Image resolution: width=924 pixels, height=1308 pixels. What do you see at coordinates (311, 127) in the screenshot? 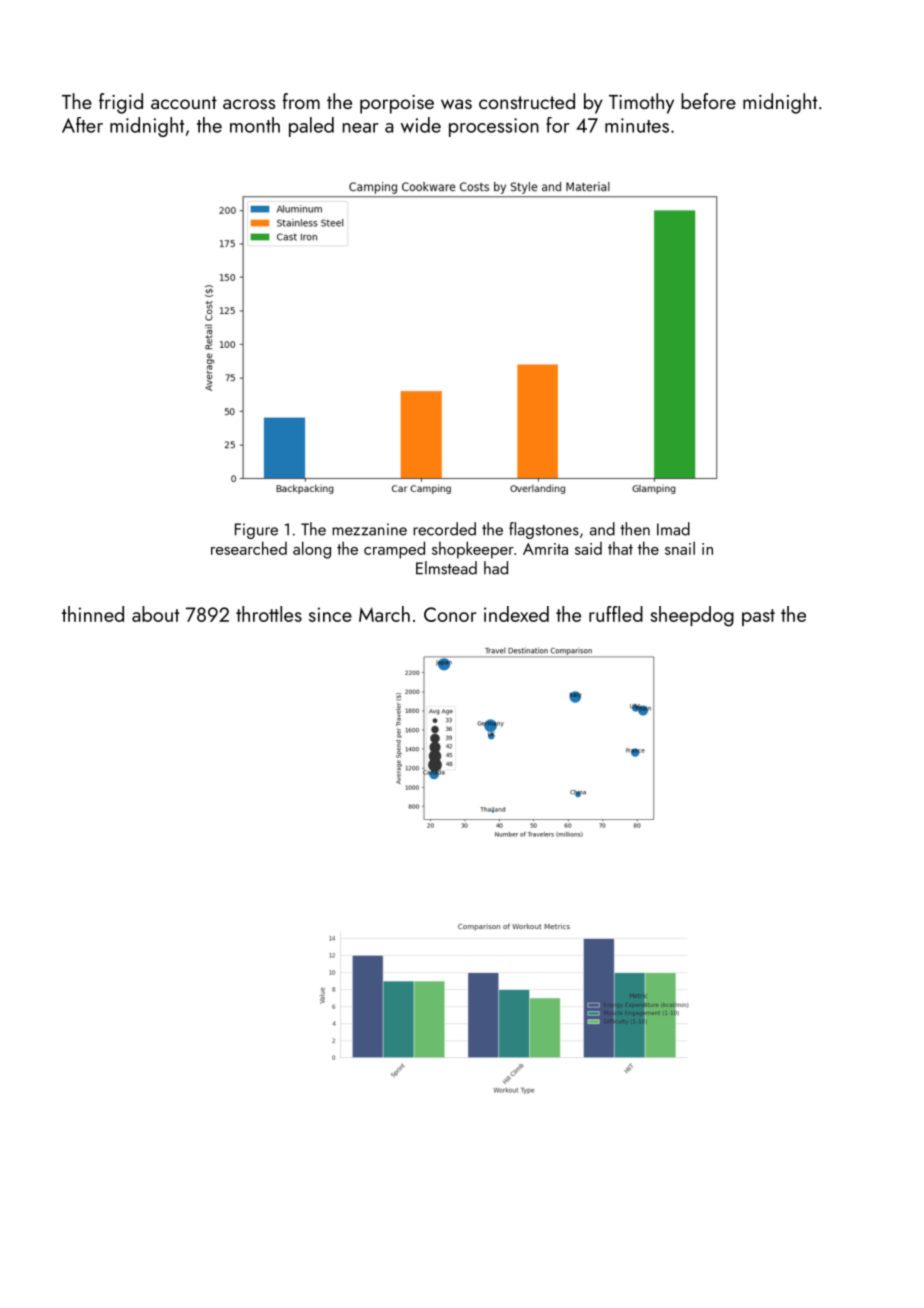
I see `paled` at bounding box center [311, 127].
